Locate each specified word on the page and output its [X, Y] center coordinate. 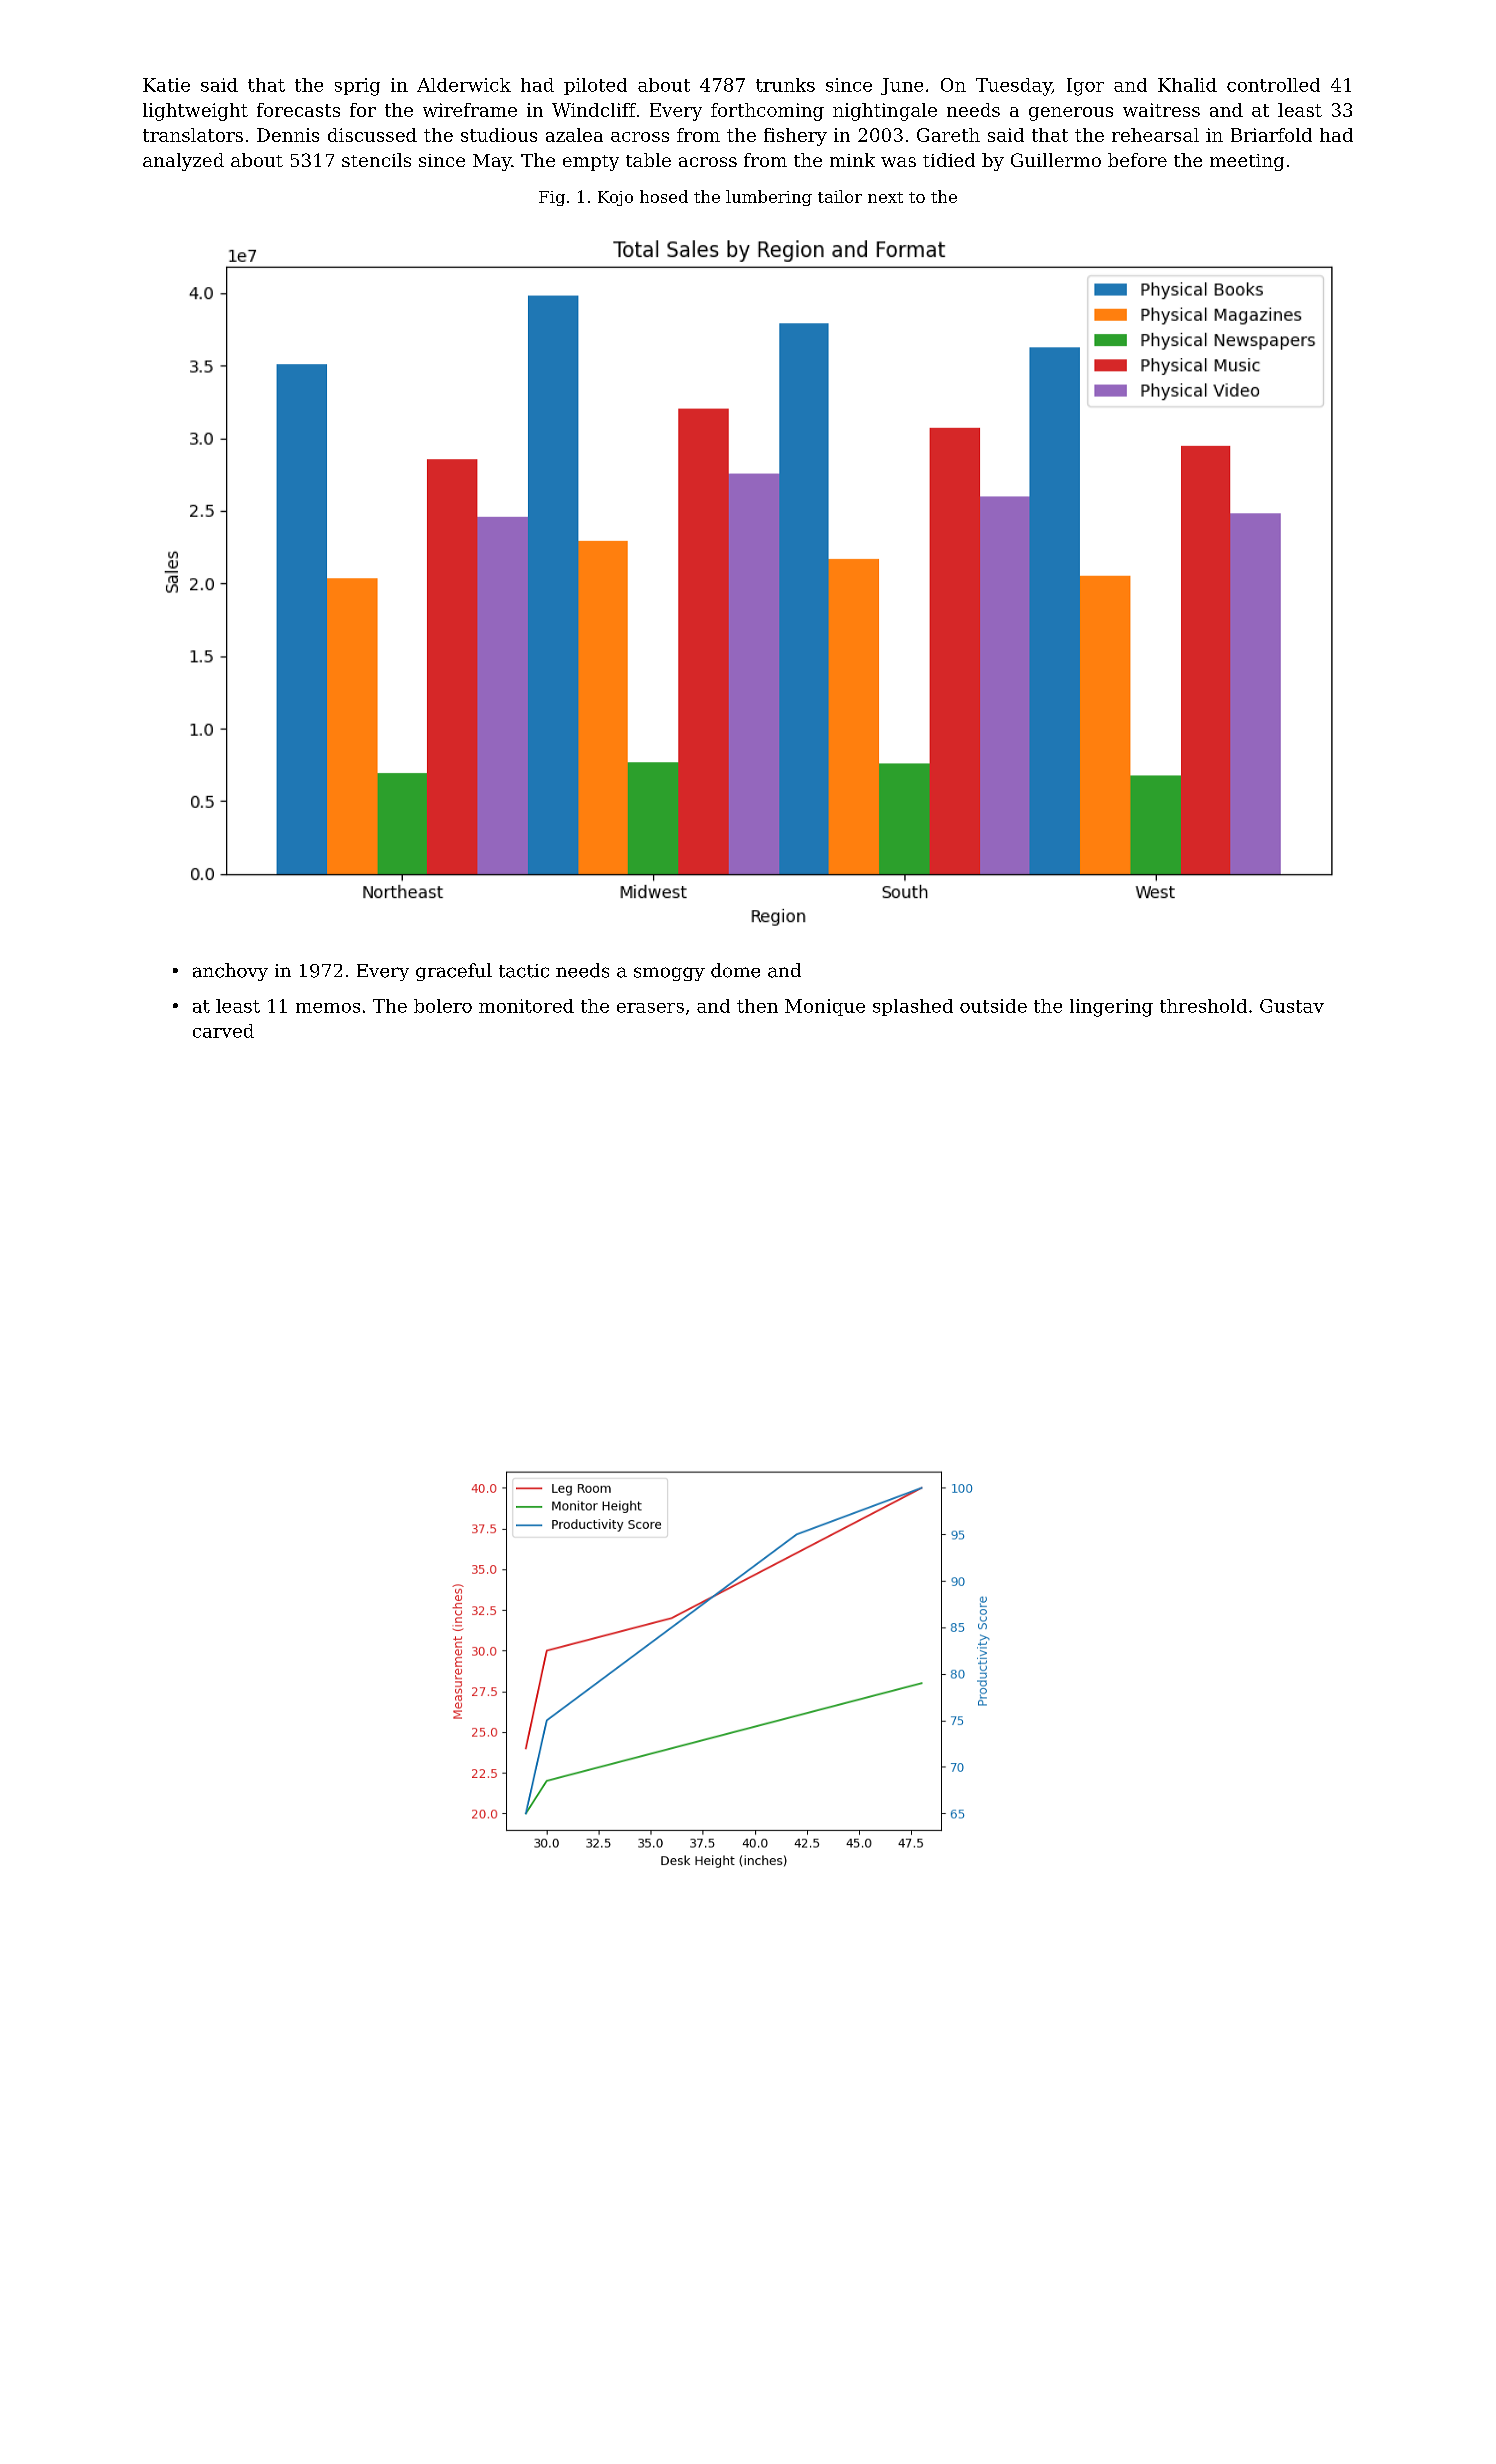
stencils [376, 160]
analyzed [183, 162]
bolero [443, 1006]
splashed [913, 1007]
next [885, 197]
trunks [785, 85]
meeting [1247, 162]
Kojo [615, 198]
